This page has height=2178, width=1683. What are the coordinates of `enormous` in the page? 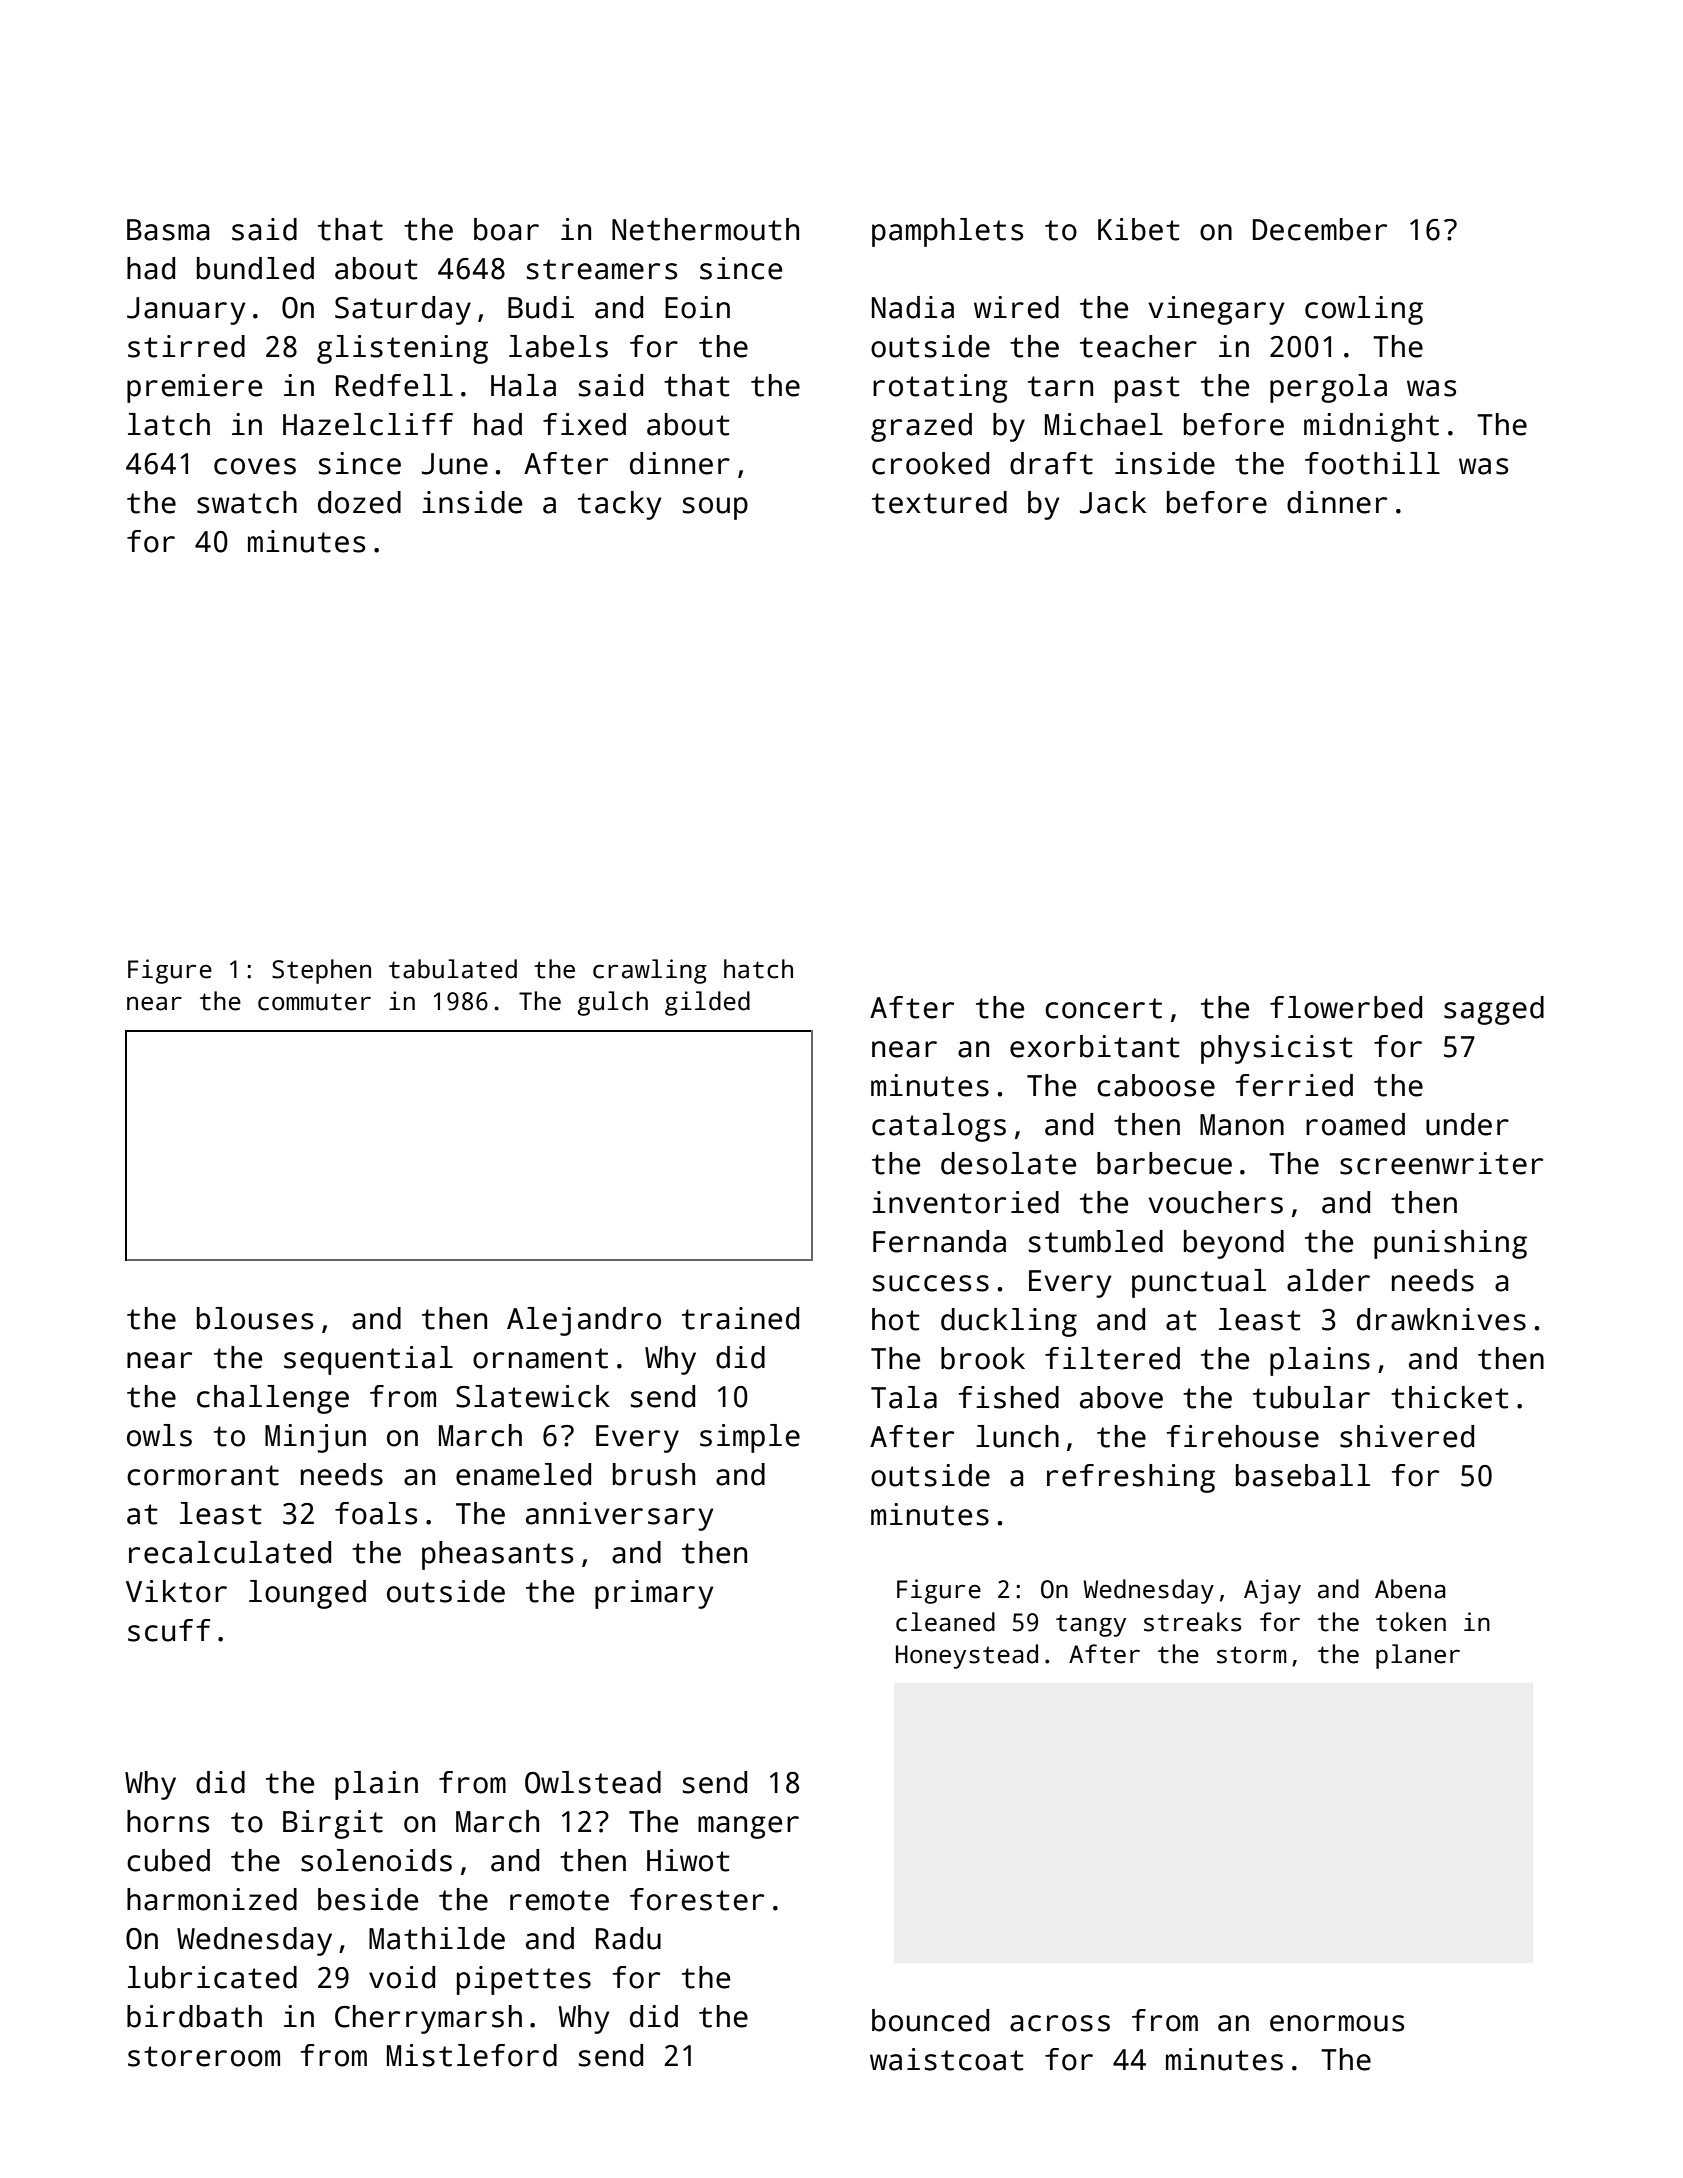 It's located at (1337, 2023).
